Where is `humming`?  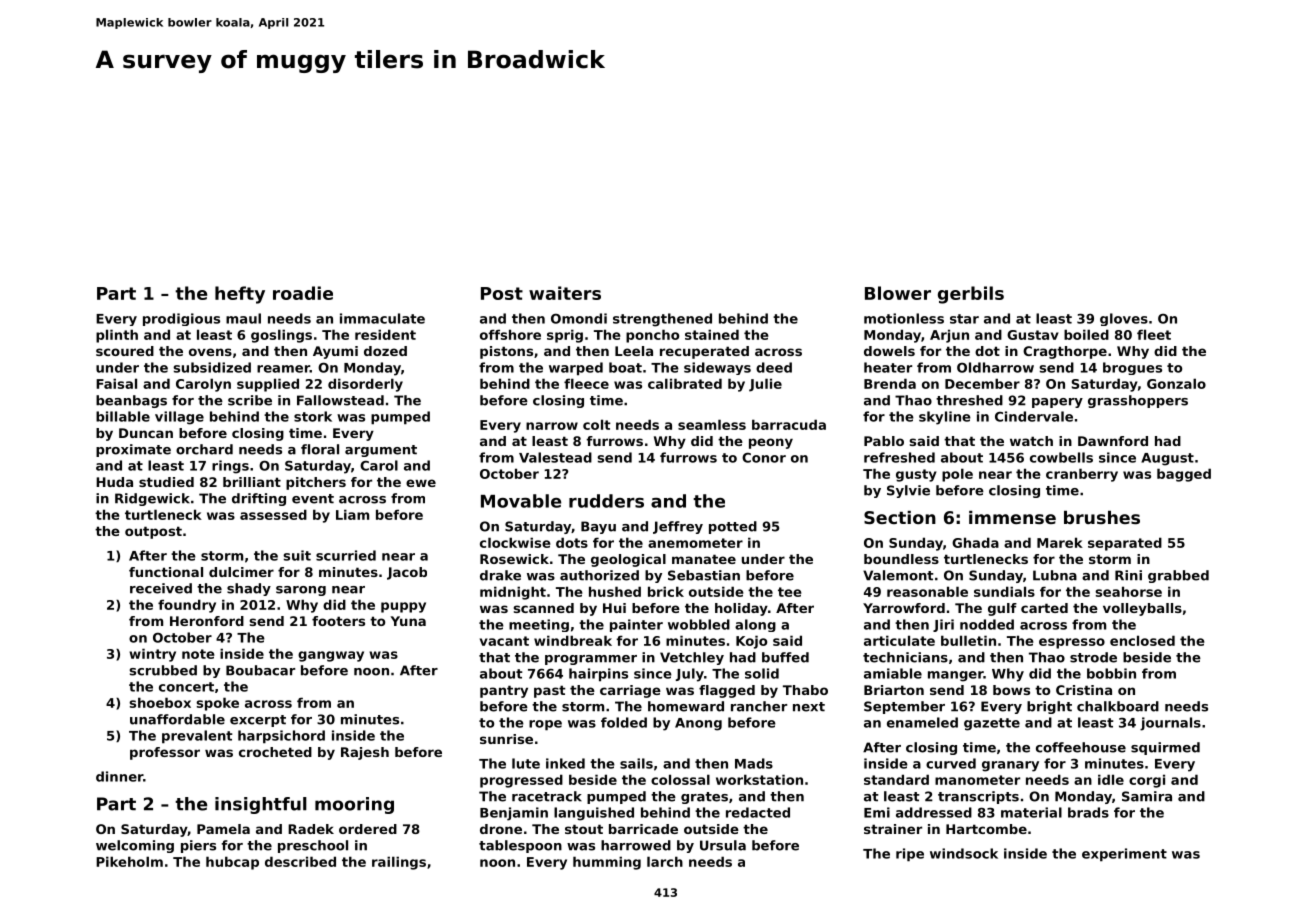 humming is located at coordinates (607, 863).
